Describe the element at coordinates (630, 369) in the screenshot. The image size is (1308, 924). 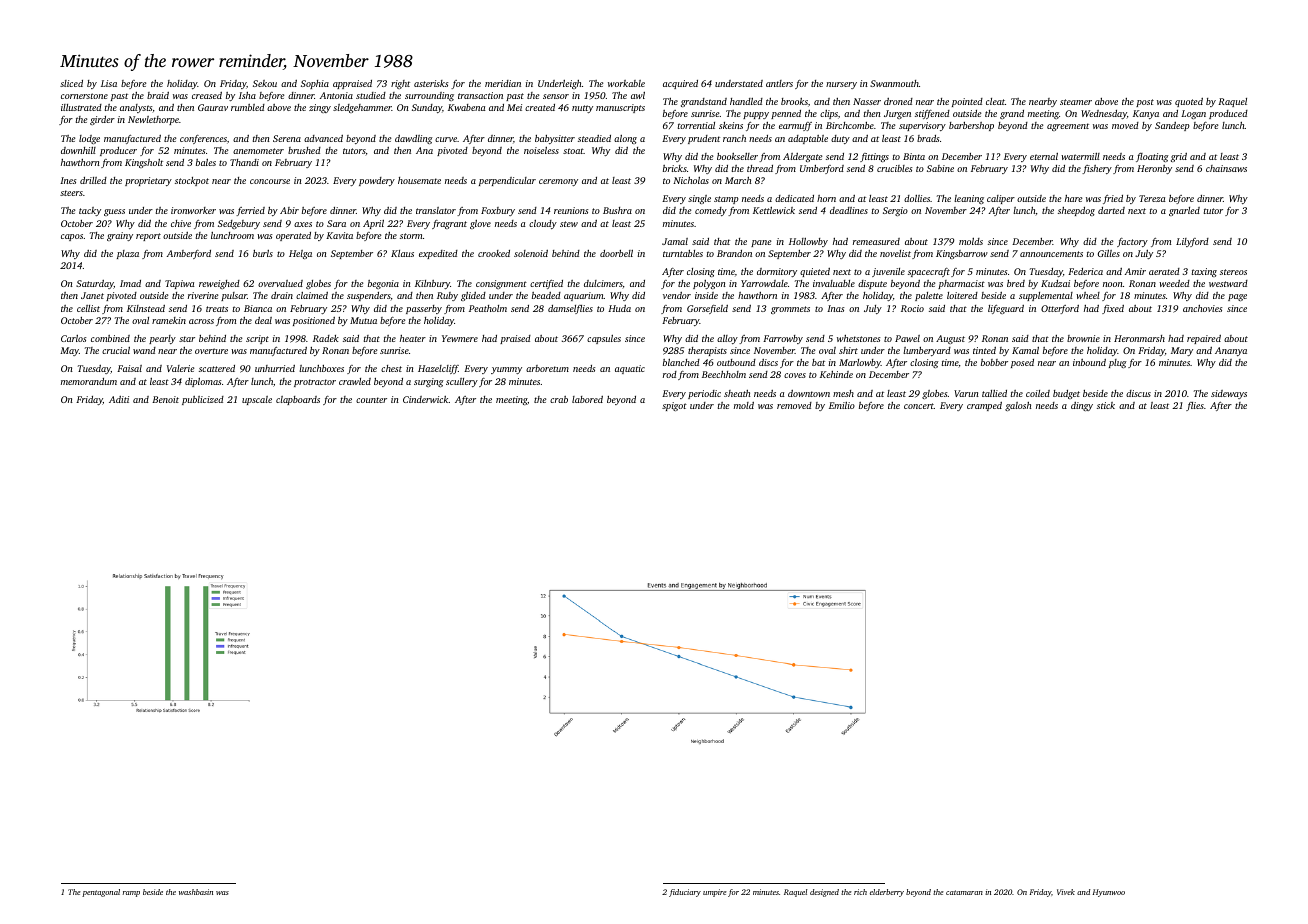
I see `aquatic` at that location.
